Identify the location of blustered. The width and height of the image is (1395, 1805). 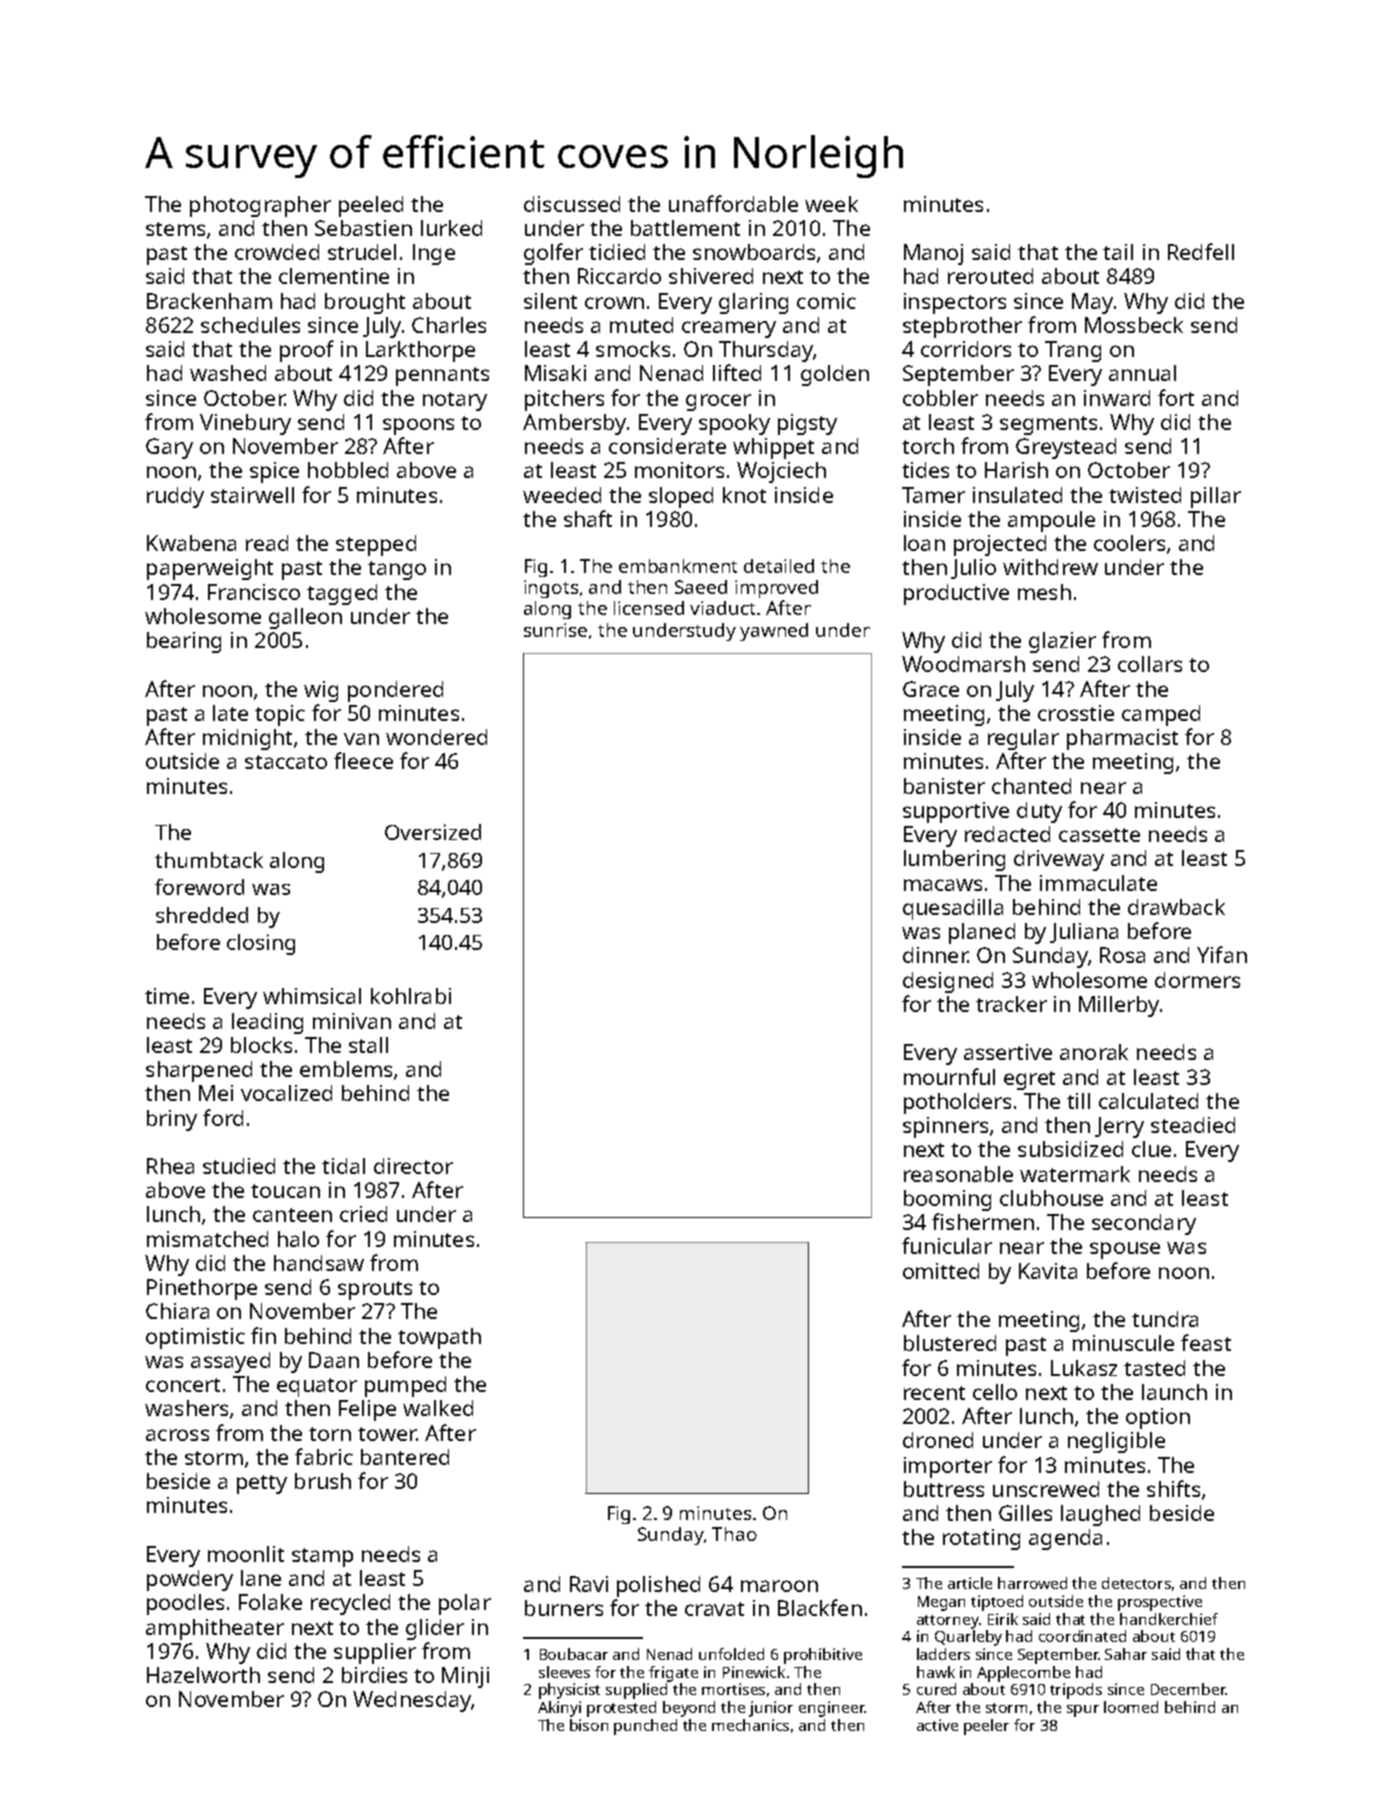
(950, 1343).
